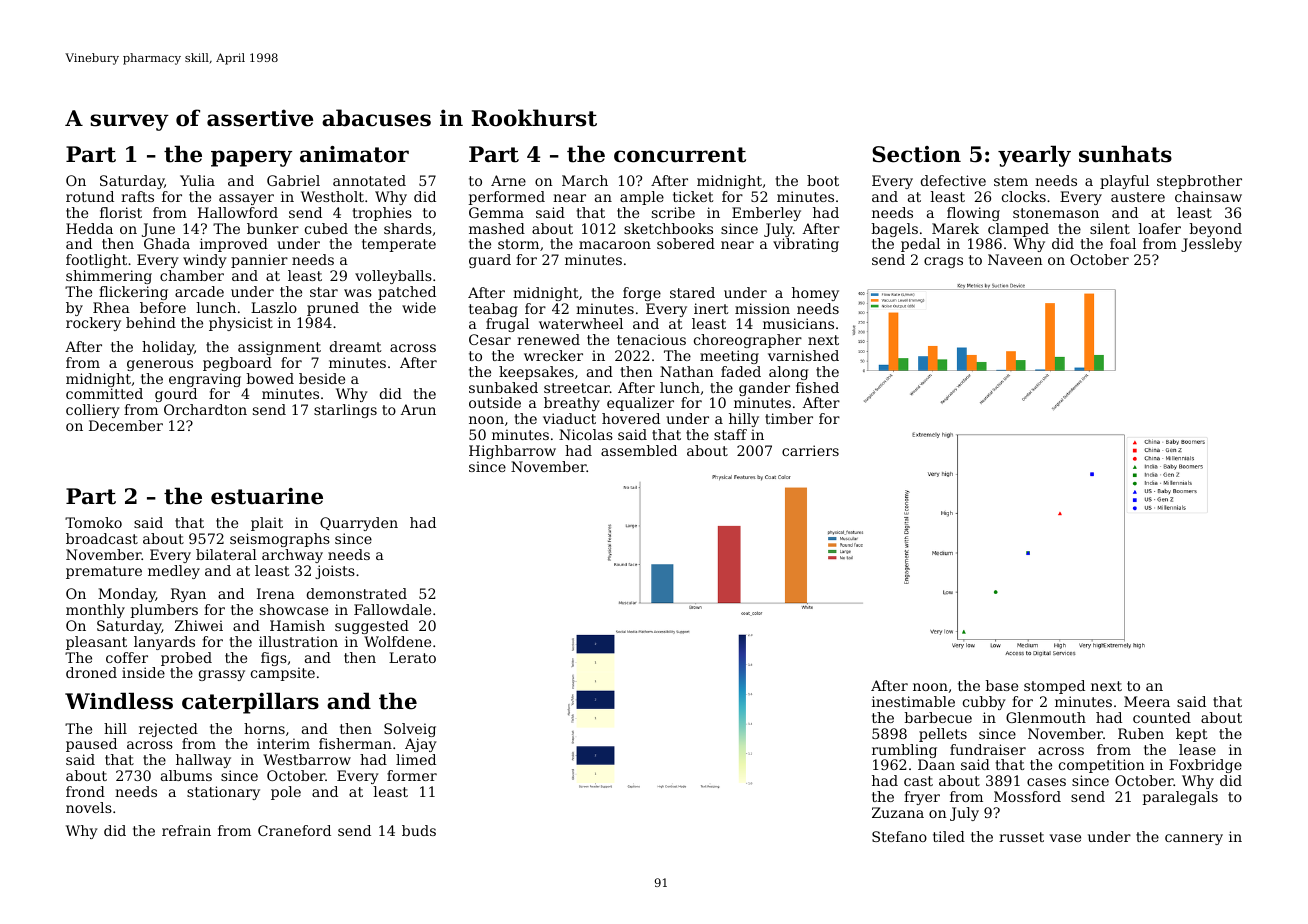 This screenshot has height=924, width=1308. What do you see at coordinates (730, 434) in the screenshot?
I see `staff` at bounding box center [730, 434].
